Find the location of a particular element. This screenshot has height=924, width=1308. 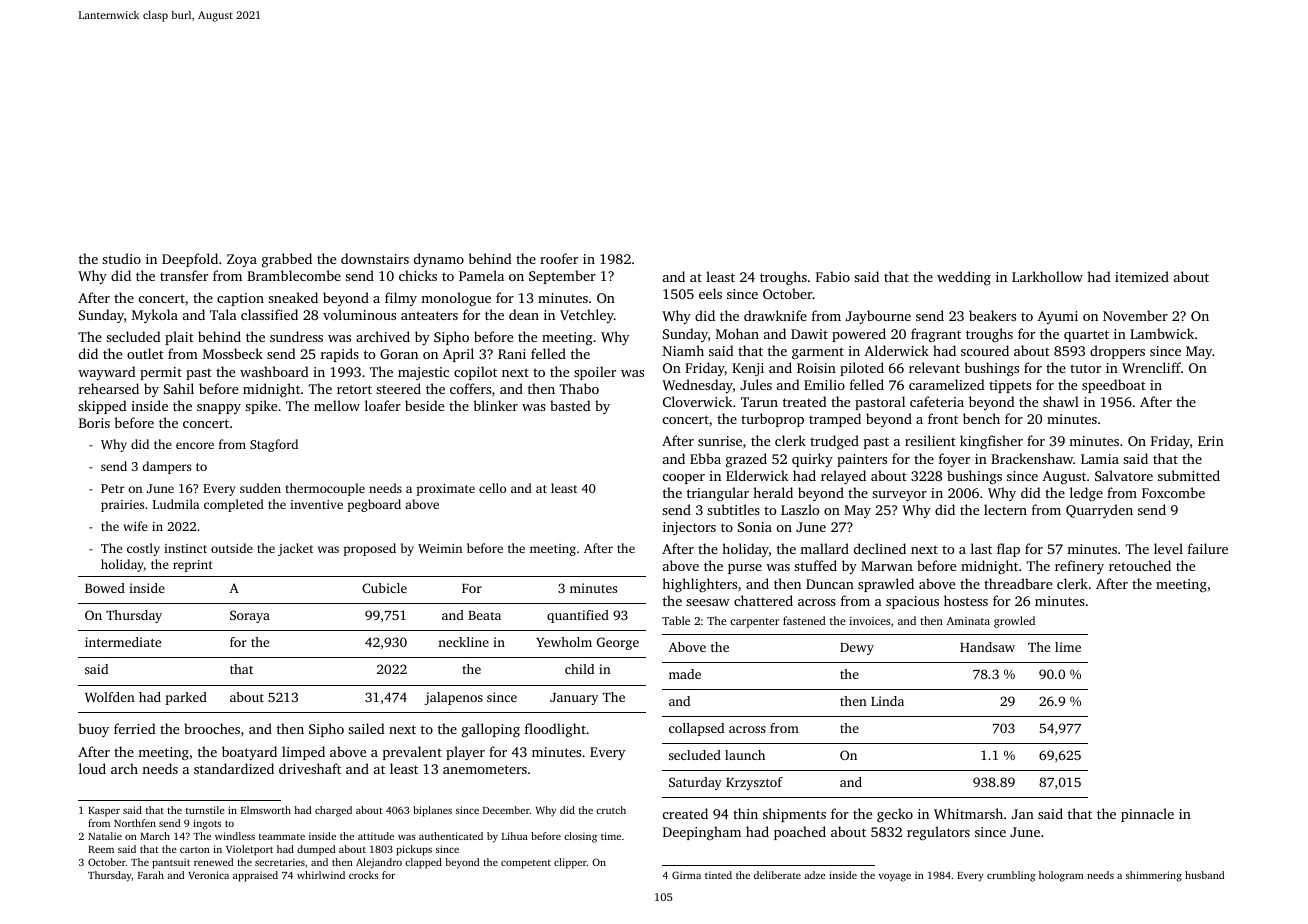

child is located at coordinates (579, 669).
